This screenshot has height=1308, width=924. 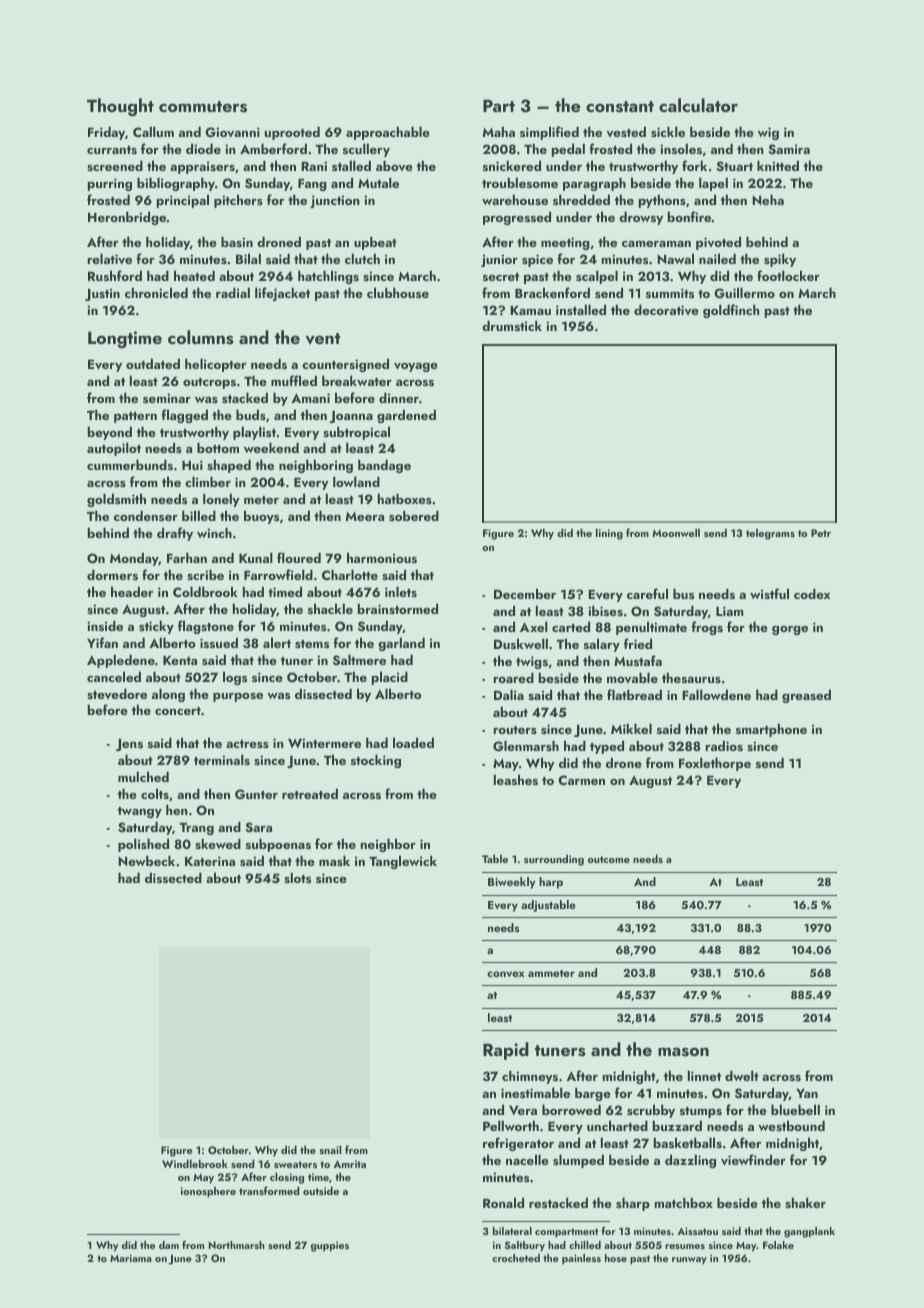 What do you see at coordinates (609, 534) in the screenshot?
I see `lining` at bounding box center [609, 534].
